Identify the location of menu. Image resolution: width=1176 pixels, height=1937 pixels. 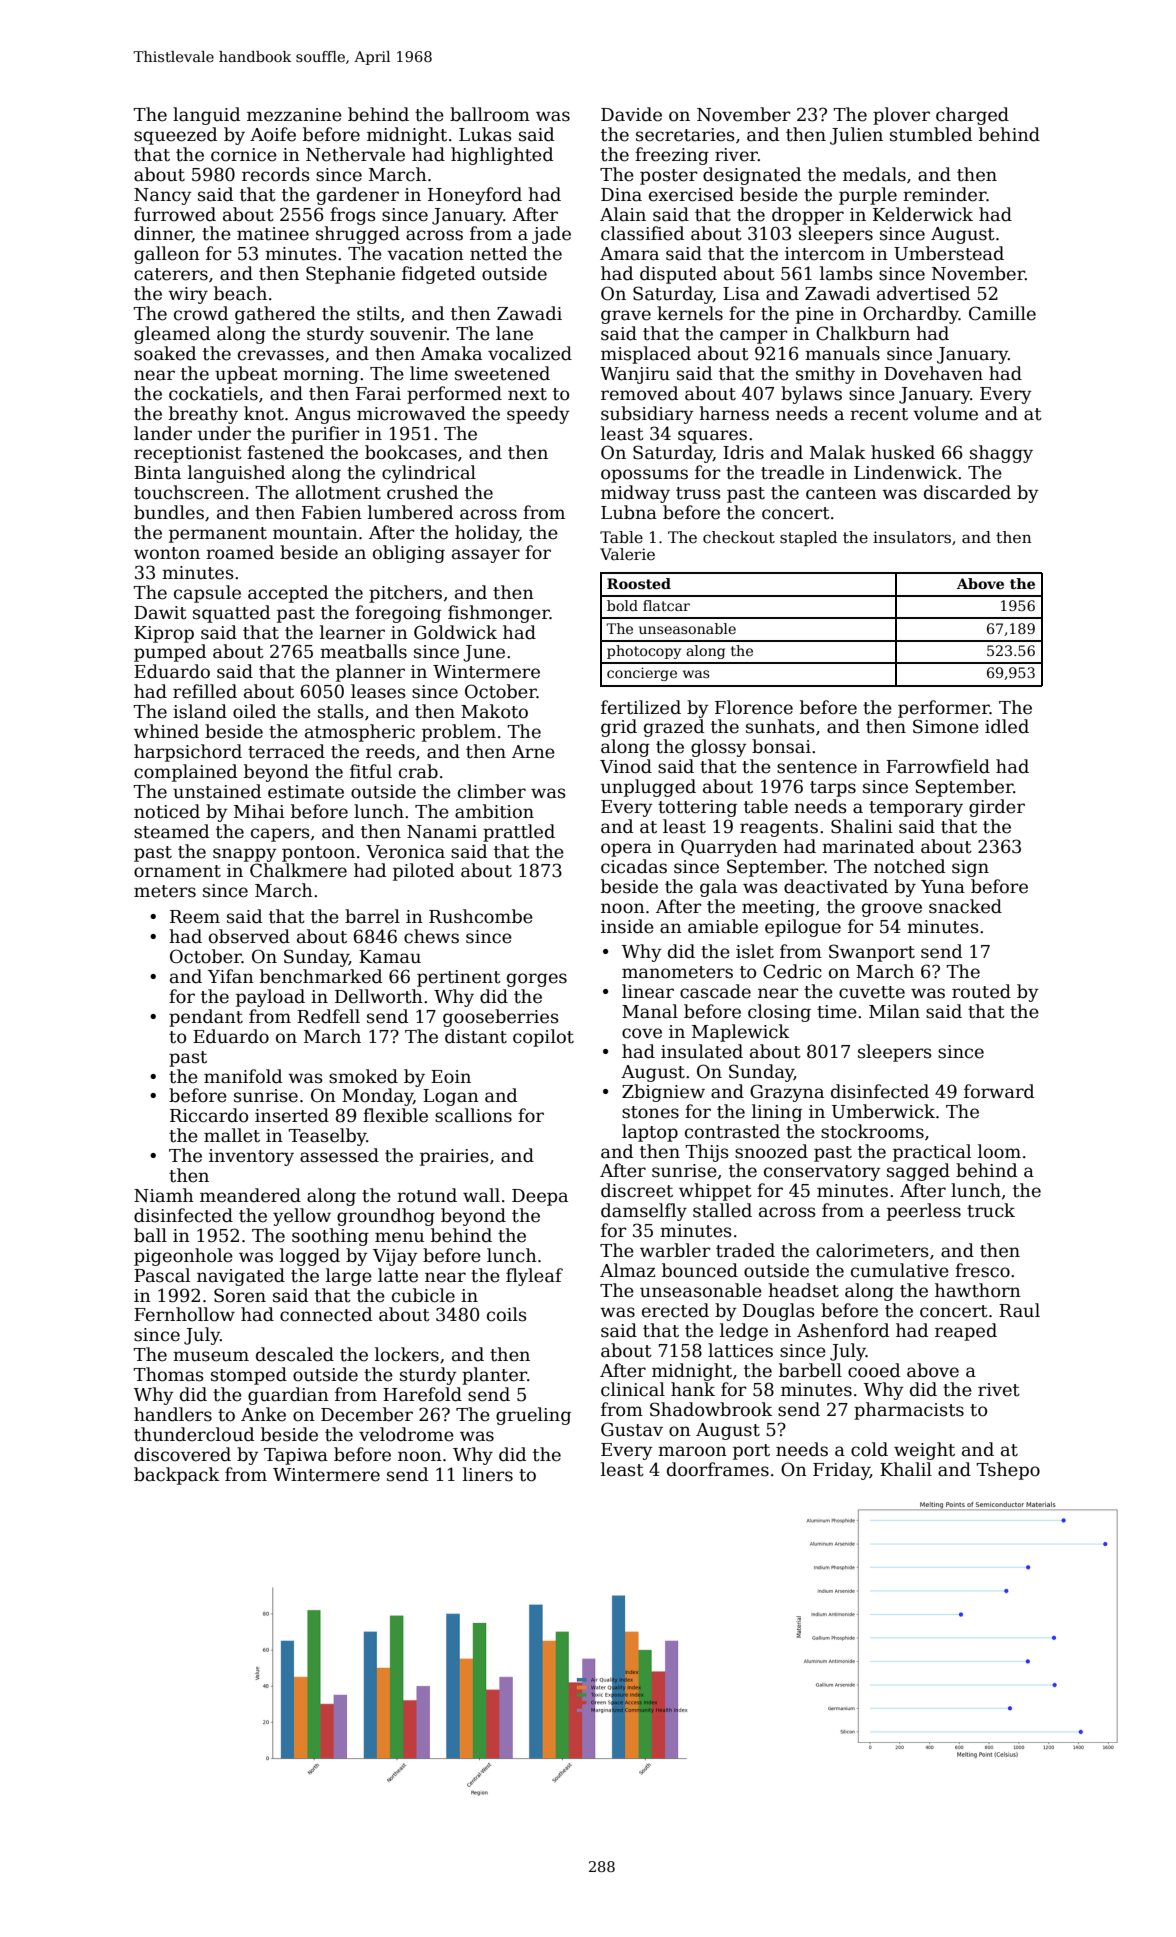
(399, 1237).
